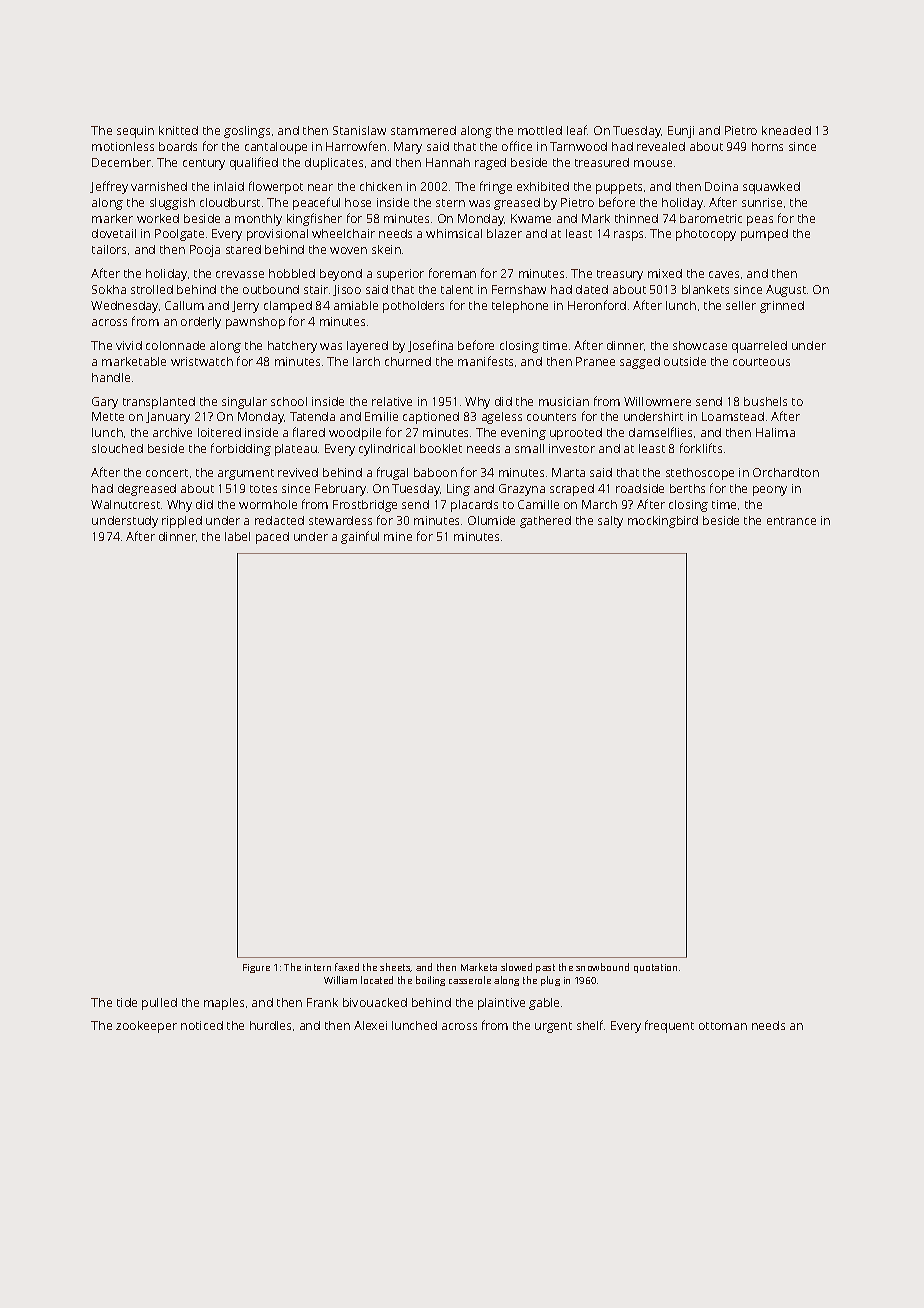  I want to click on noticed, so click(202, 1025).
